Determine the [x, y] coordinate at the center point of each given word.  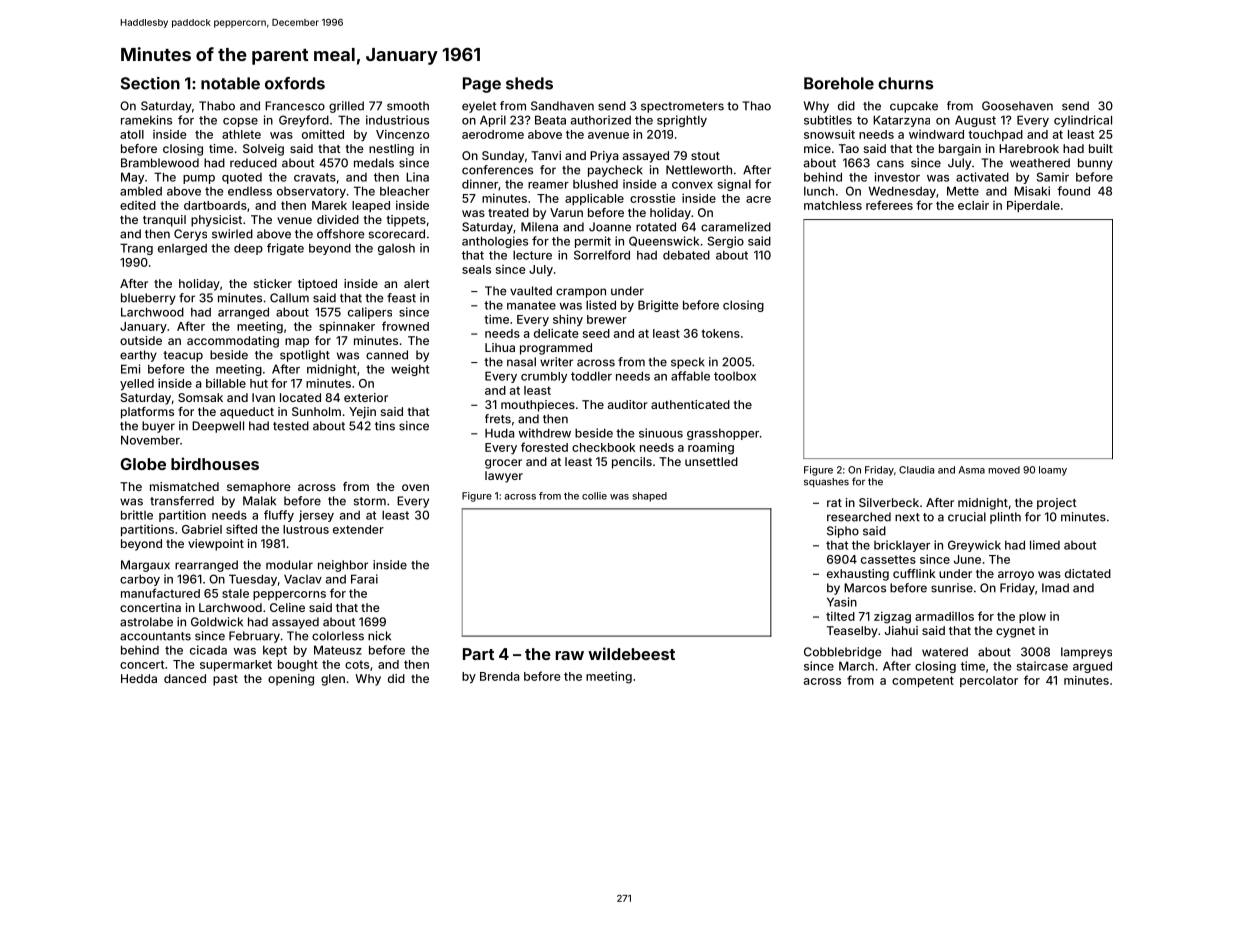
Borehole [839, 83]
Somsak [200, 397]
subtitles [828, 120]
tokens [720, 333]
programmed [556, 349]
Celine [287, 607]
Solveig [263, 150]
